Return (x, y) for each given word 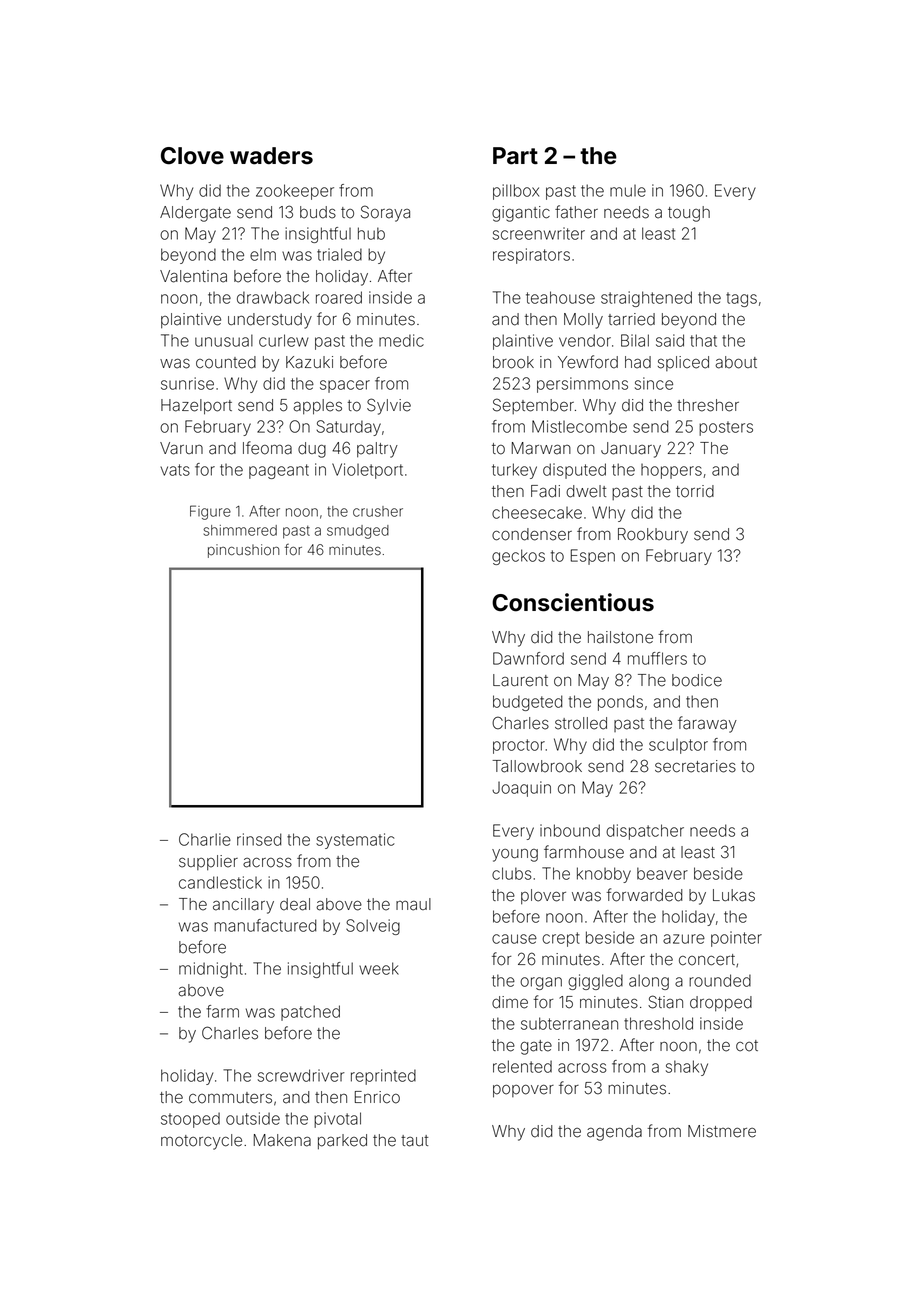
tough (689, 214)
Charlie (205, 839)
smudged (358, 532)
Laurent (520, 680)
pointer (736, 939)
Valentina (193, 276)
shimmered (240, 530)
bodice (697, 680)
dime (510, 1002)
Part (515, 156)
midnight (211, 970)
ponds (620, 703)
